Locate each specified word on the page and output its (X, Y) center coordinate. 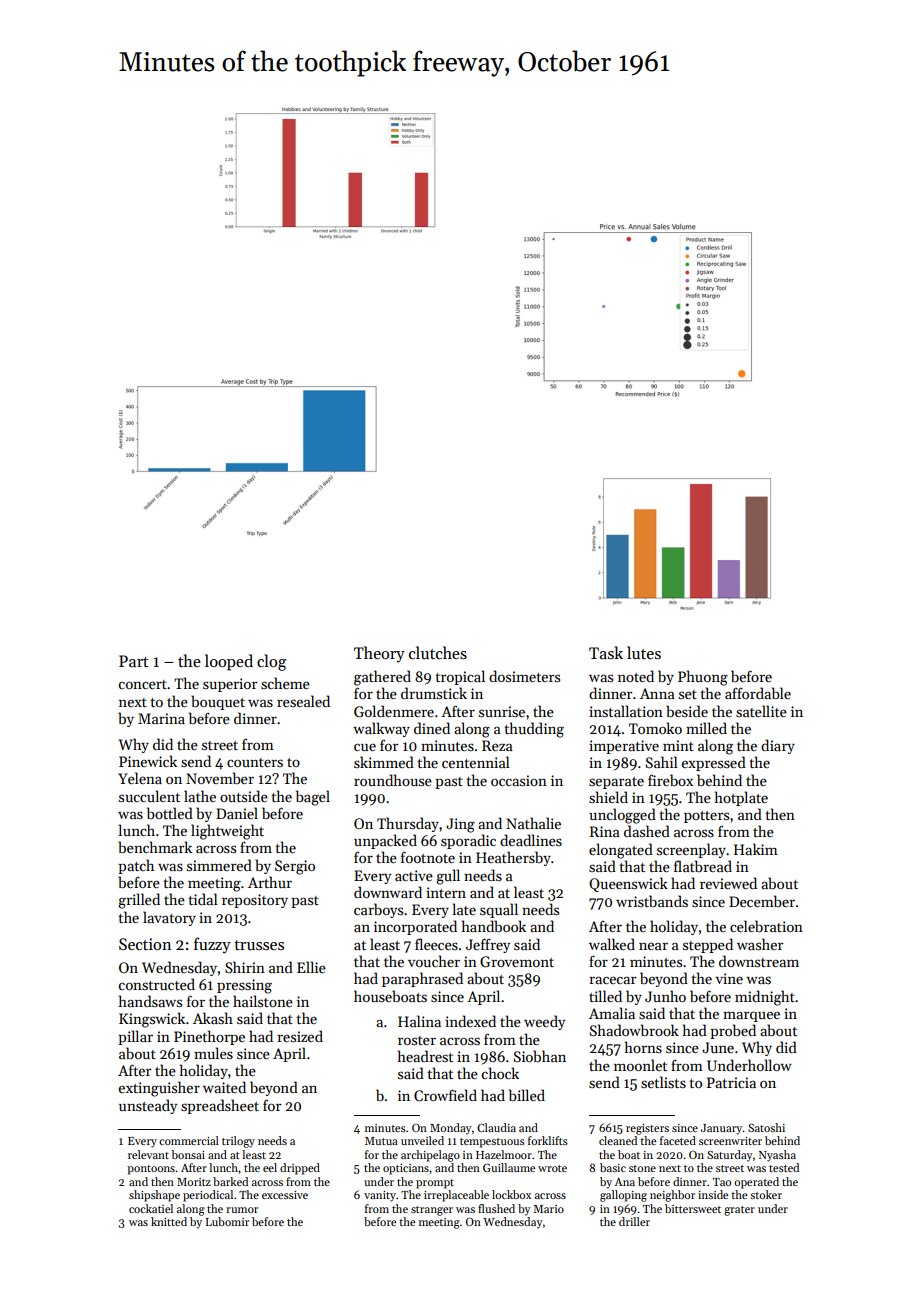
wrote (552, 1168)
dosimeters (524, 676)
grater (739, 1211)
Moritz (194, 1182)
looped (229, 662)
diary (778, 746)
